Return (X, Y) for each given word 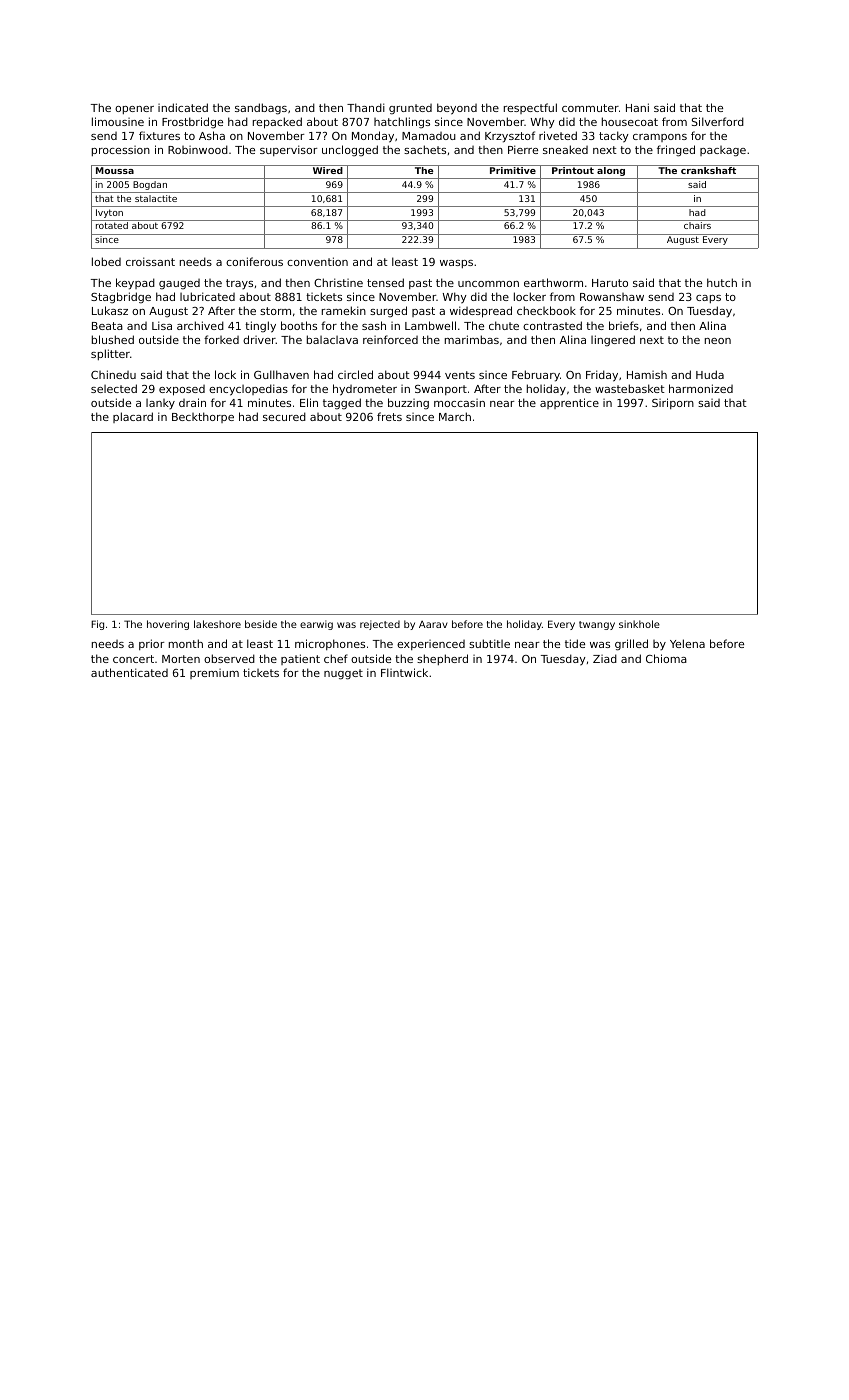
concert (133, 659)
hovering (168, 625)
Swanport (441, 390)
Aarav (433, 624)
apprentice (569, 403)
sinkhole (639, 624)
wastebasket (630, 388)
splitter (110, 354)
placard (133, 417)
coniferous (254, 261)
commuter (590, 108)
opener (134, 110)
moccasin (459, 403)
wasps (456, 264)
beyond (457, 109)
